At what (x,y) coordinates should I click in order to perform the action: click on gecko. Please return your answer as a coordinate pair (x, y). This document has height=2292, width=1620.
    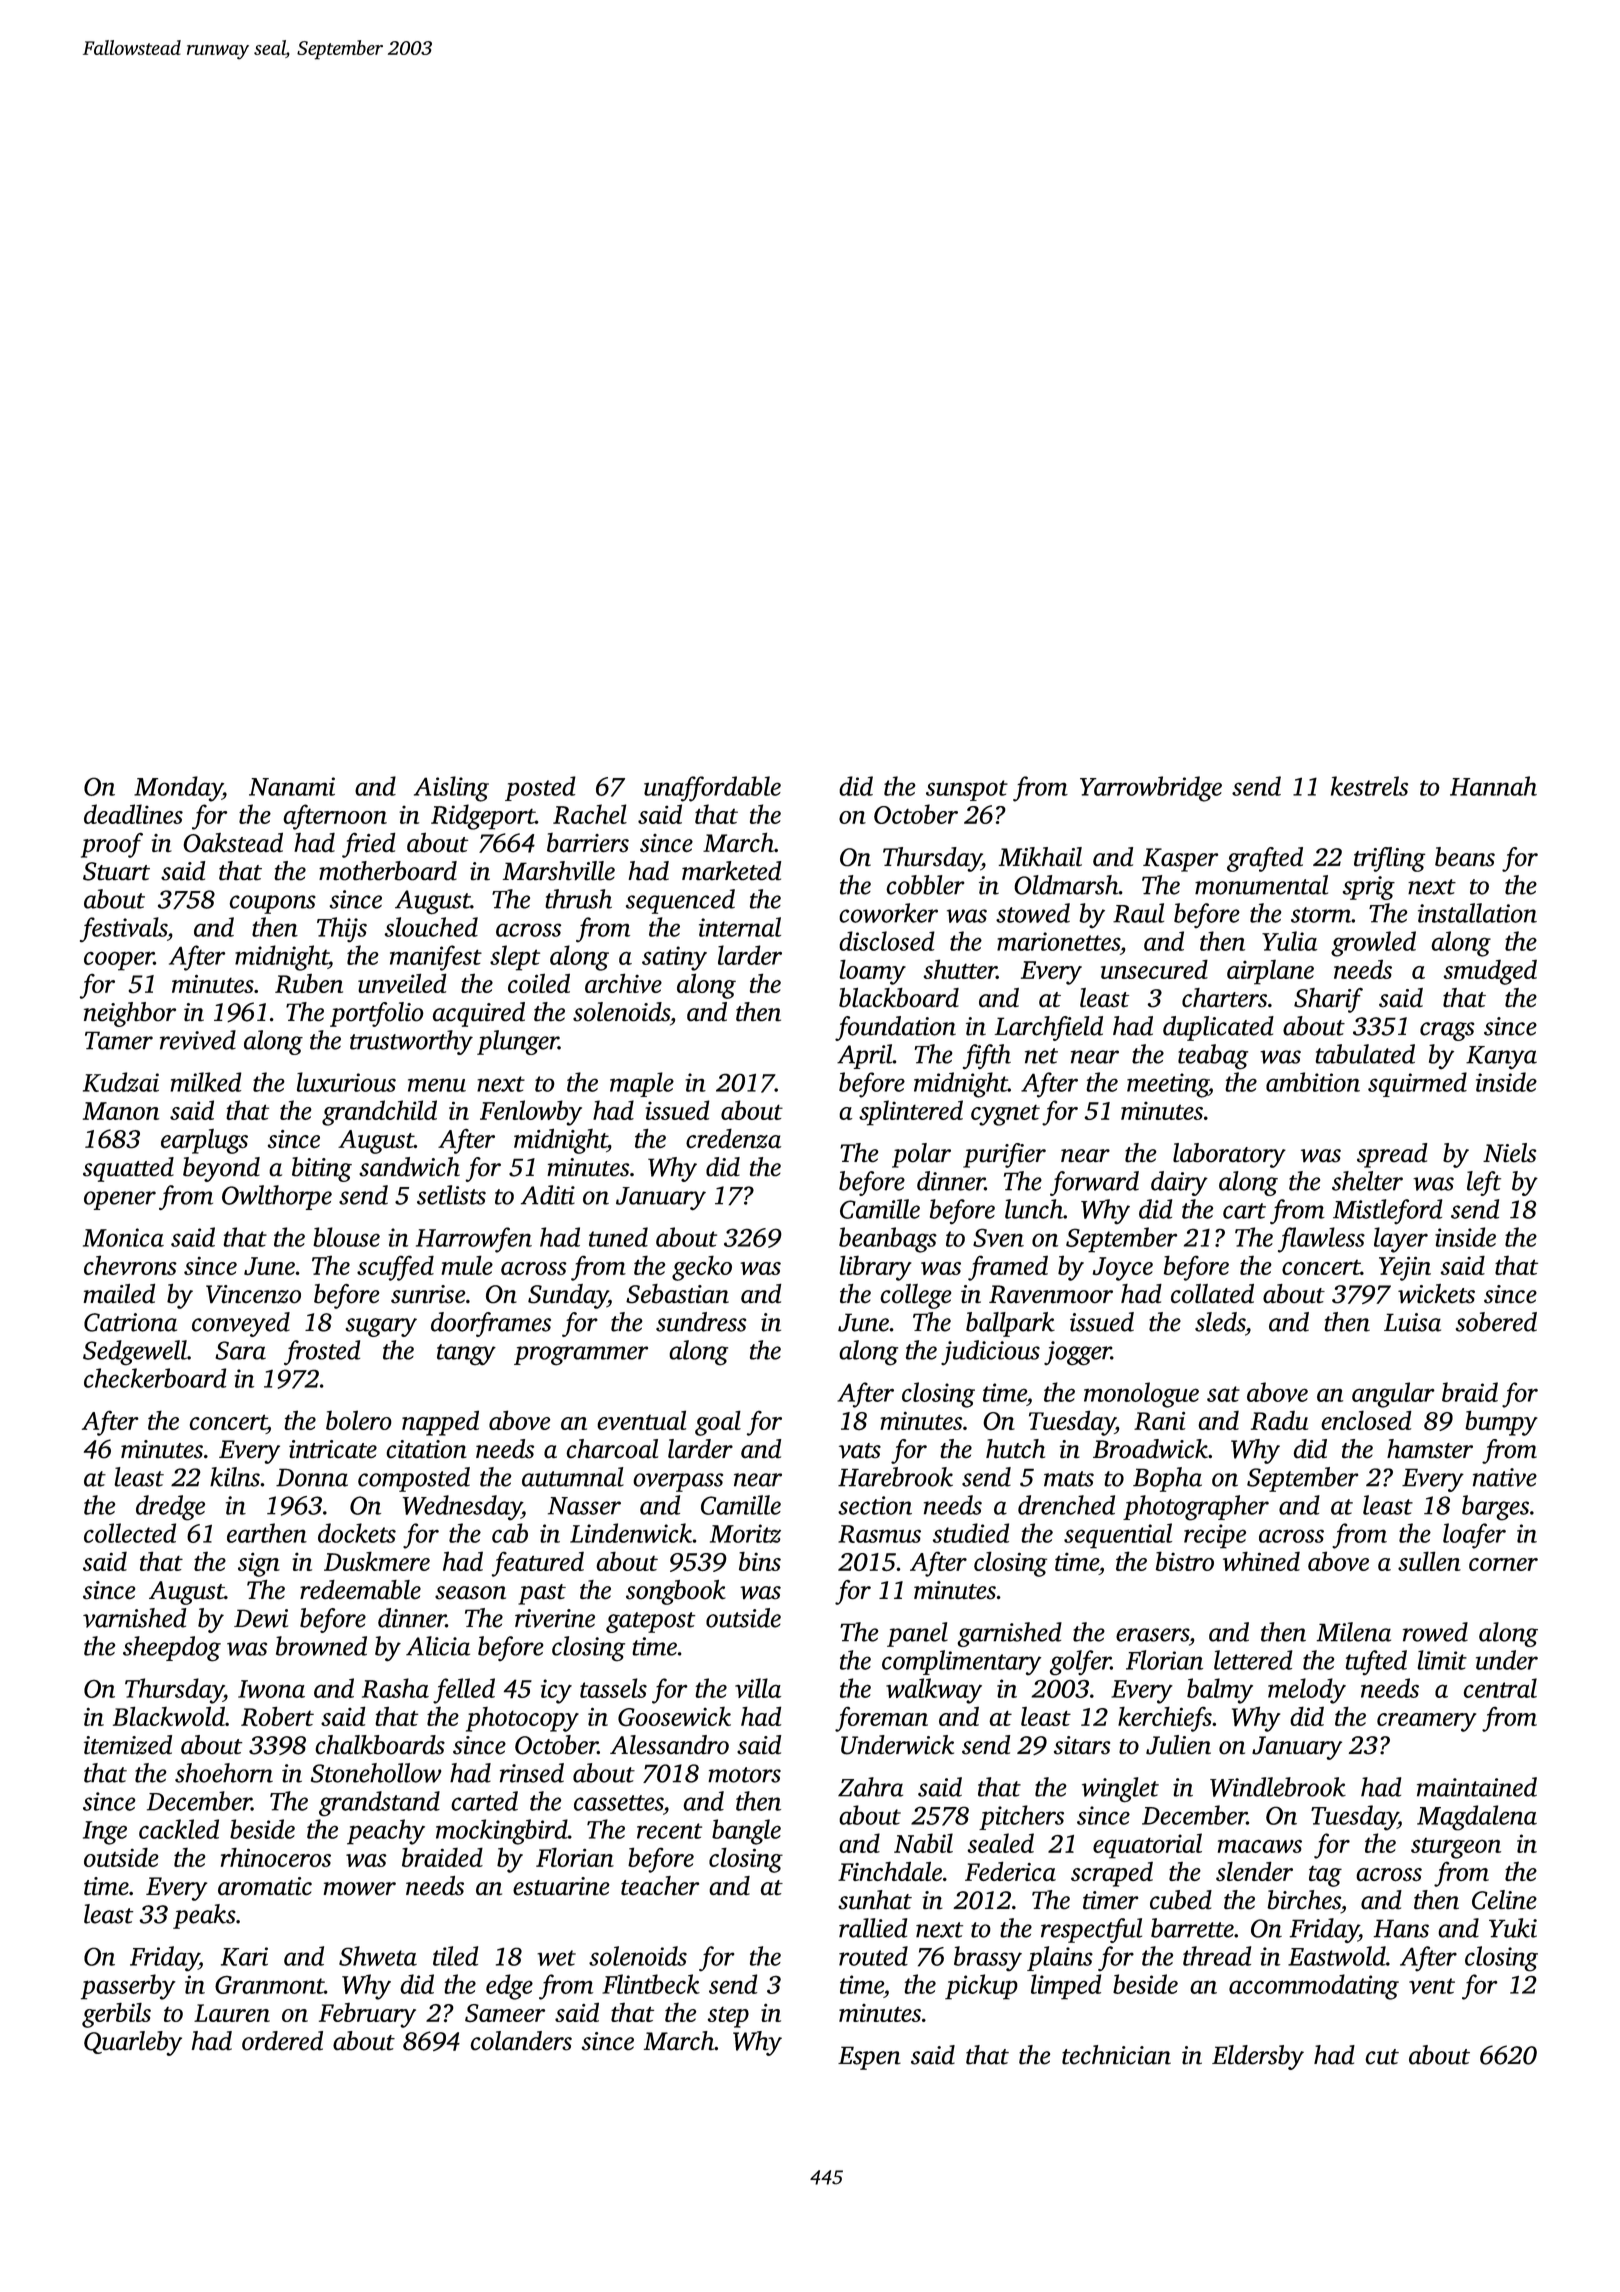
    Looking at the image, I should click on (702, 1268).
